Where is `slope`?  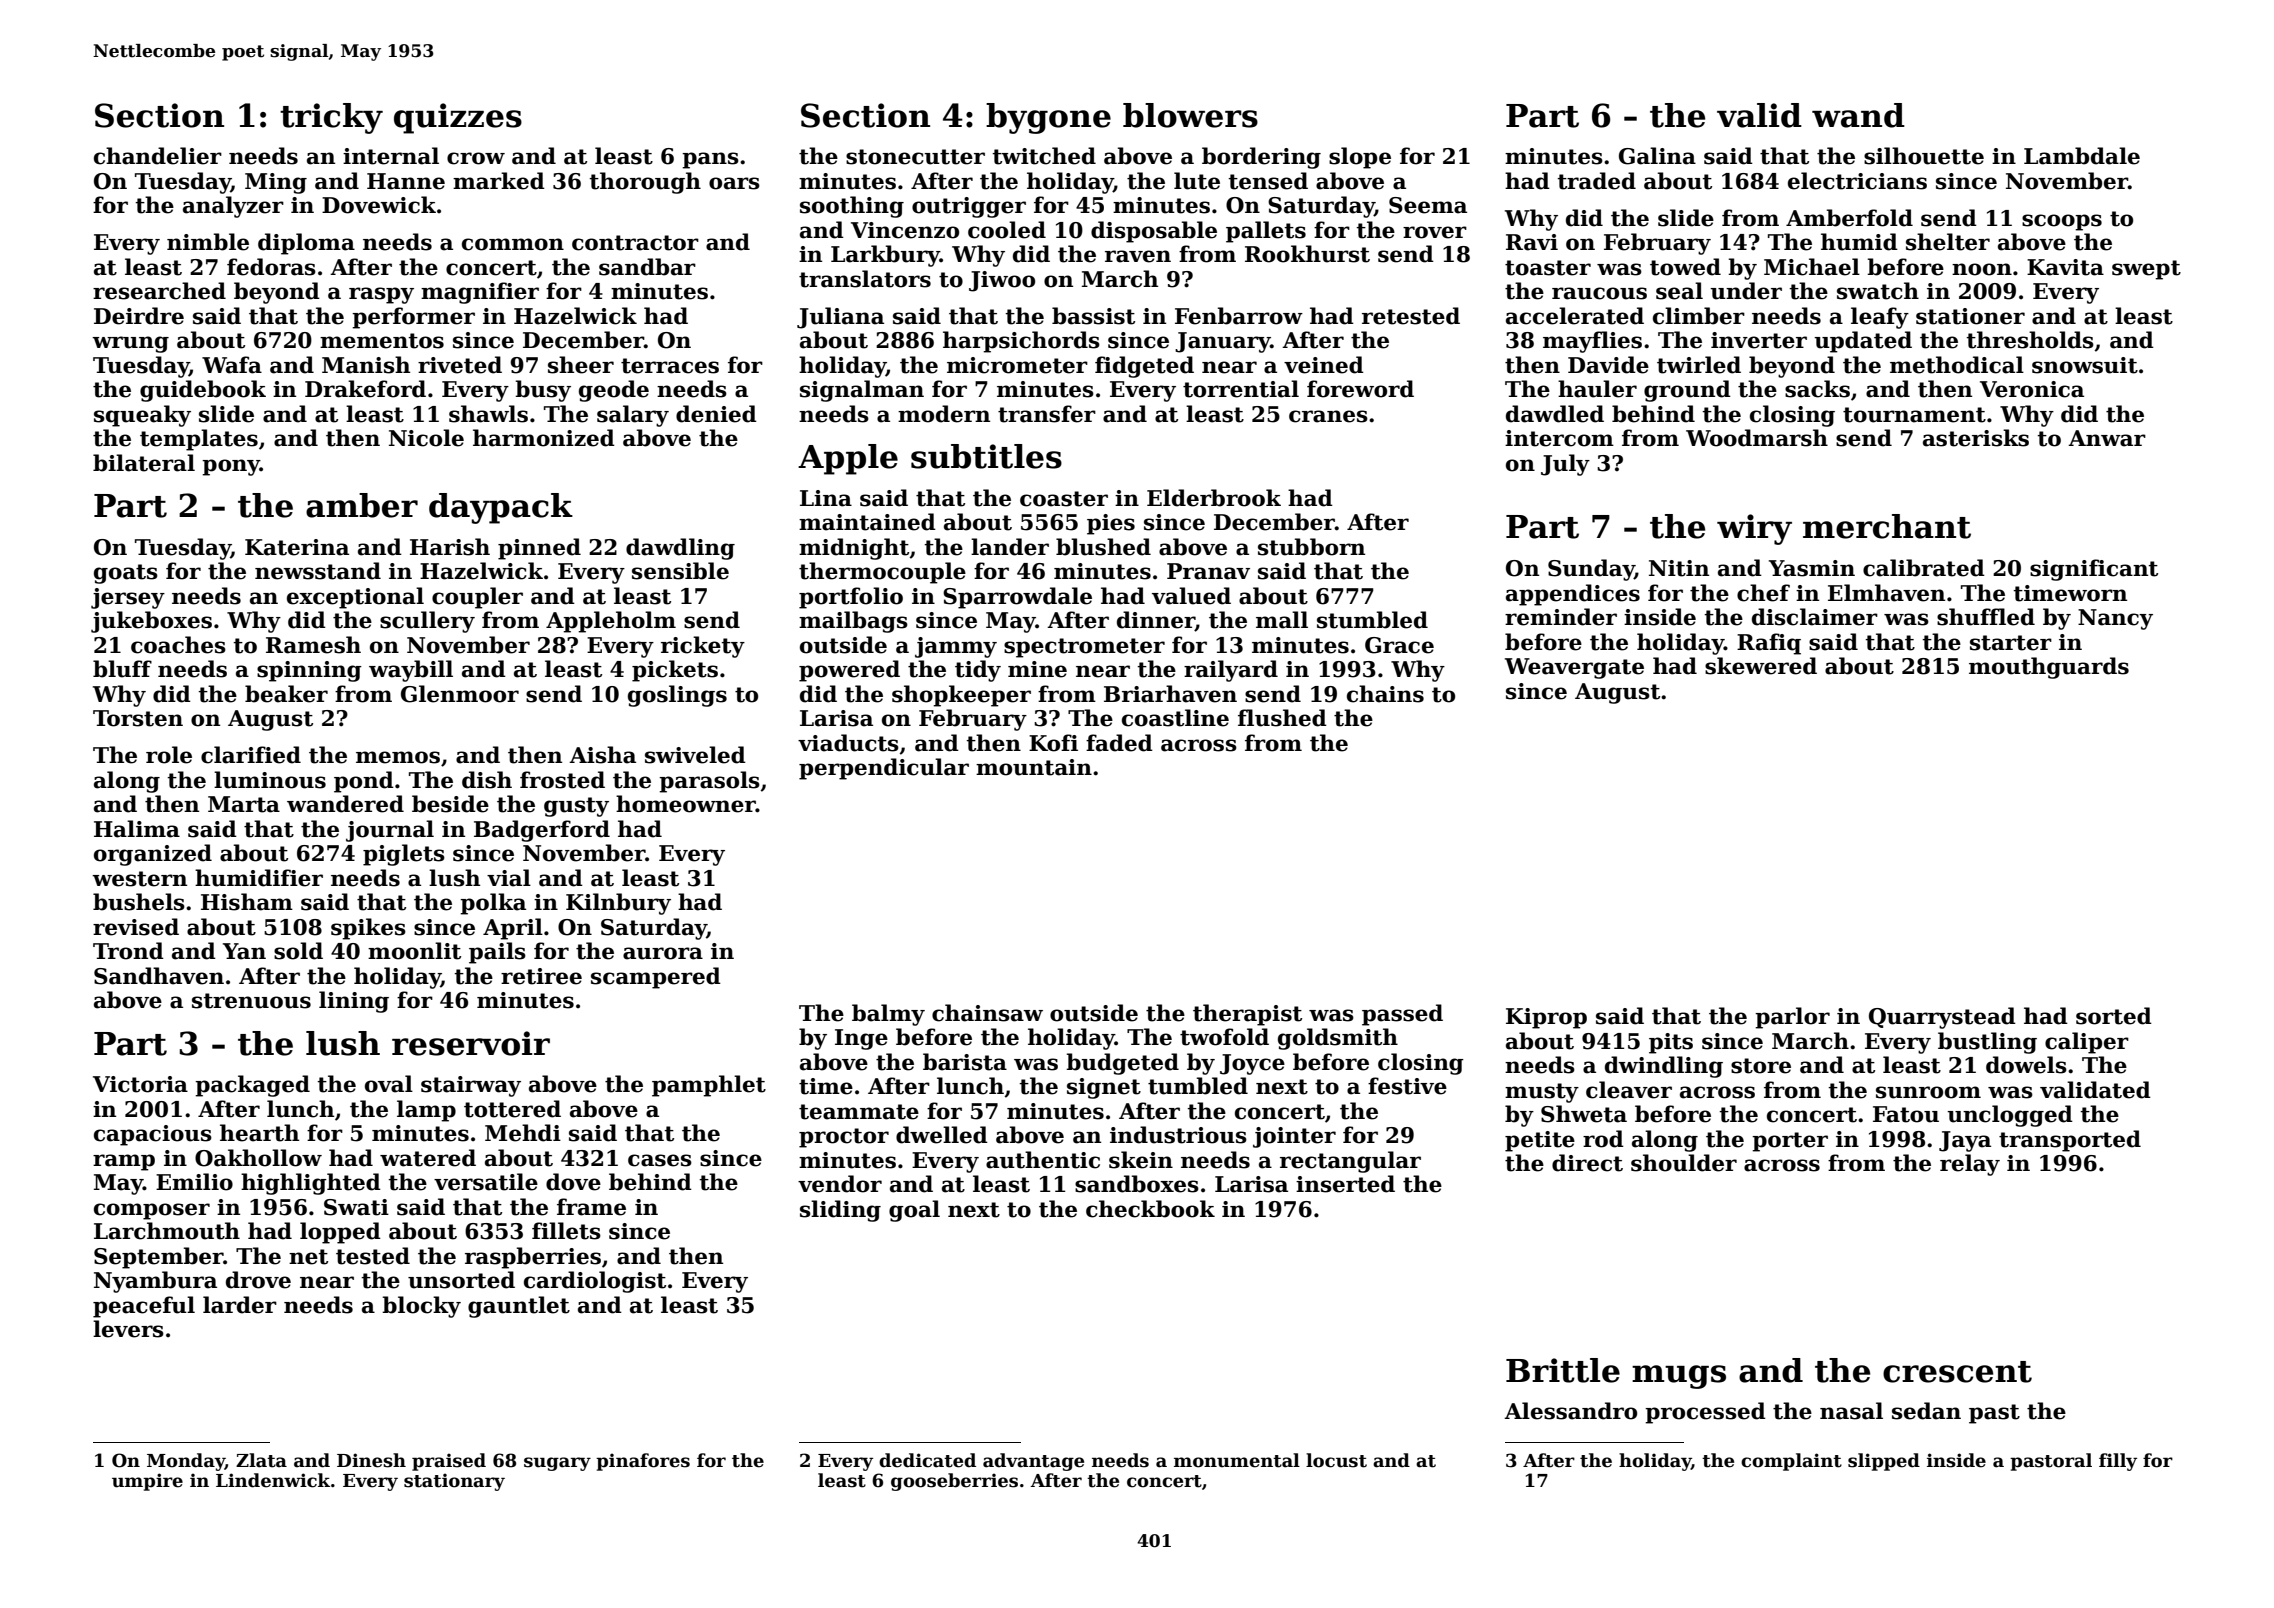
slope is located at coordinates (1360, 158).
